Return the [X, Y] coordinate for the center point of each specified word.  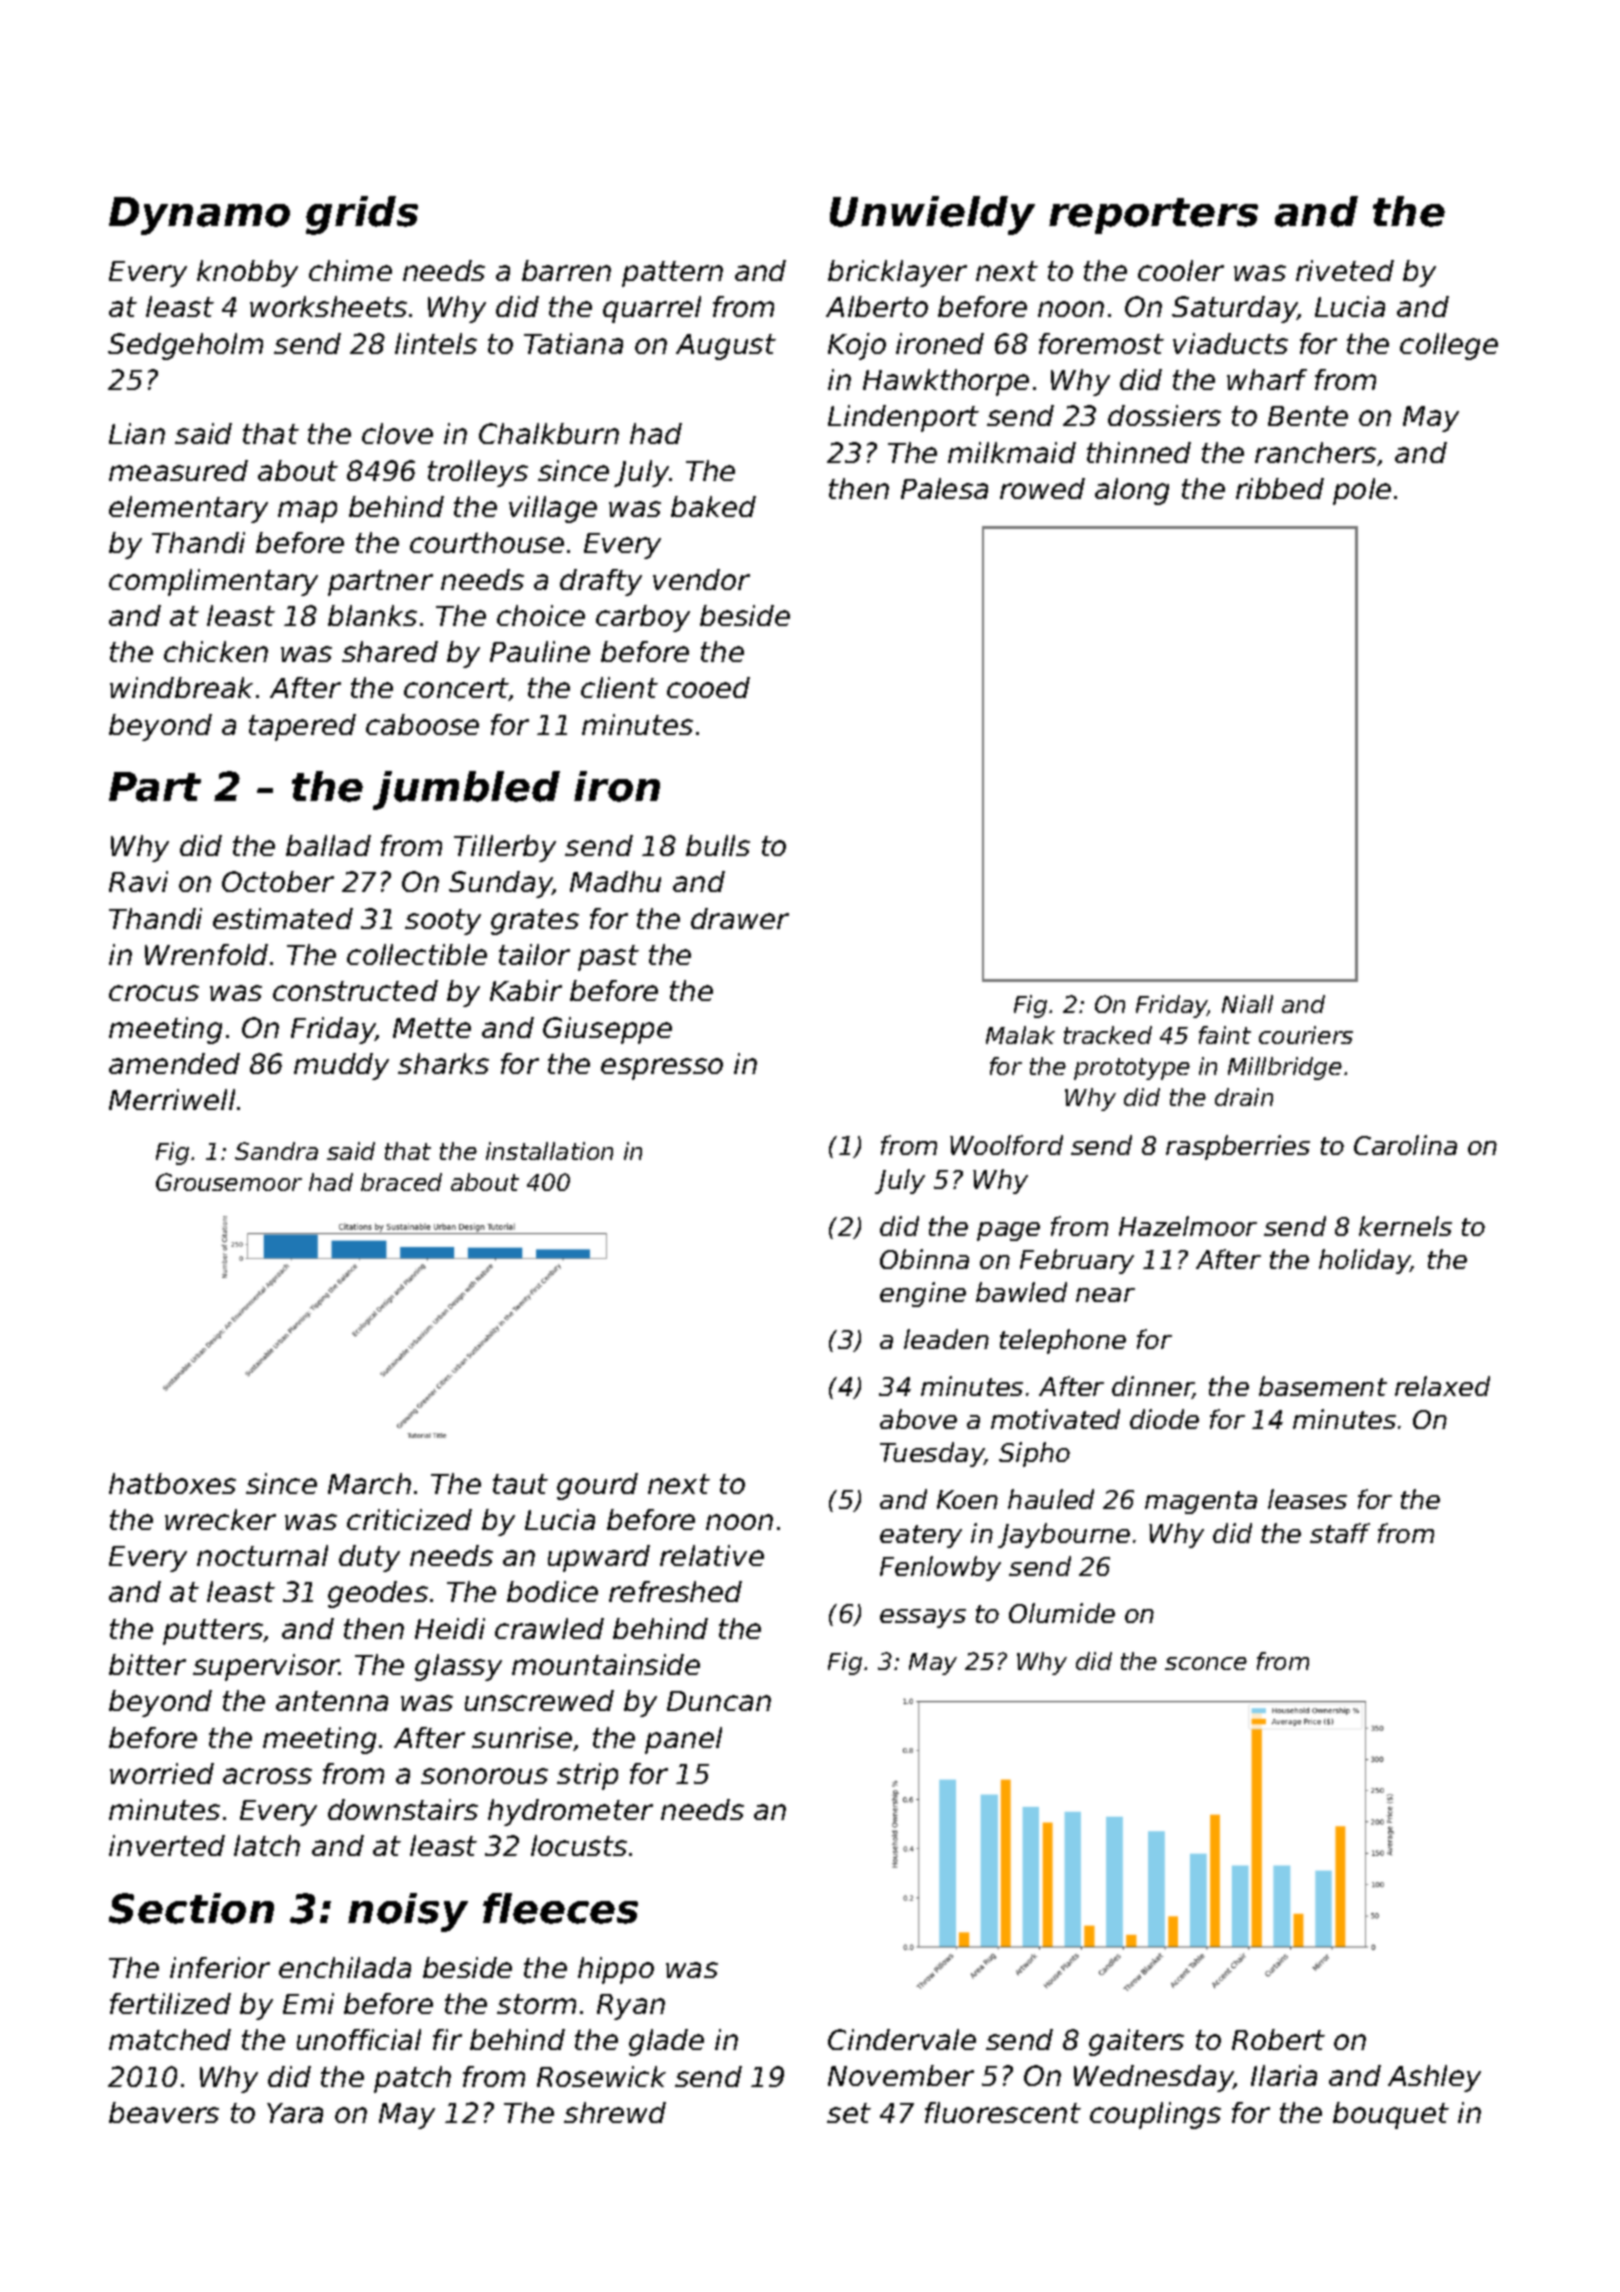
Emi [308, 2003]
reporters [1153, 216]
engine [923, 1294]
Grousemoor [229, 1182]
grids [362, 215]
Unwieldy [932, 215]
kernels [1405, 1226]
